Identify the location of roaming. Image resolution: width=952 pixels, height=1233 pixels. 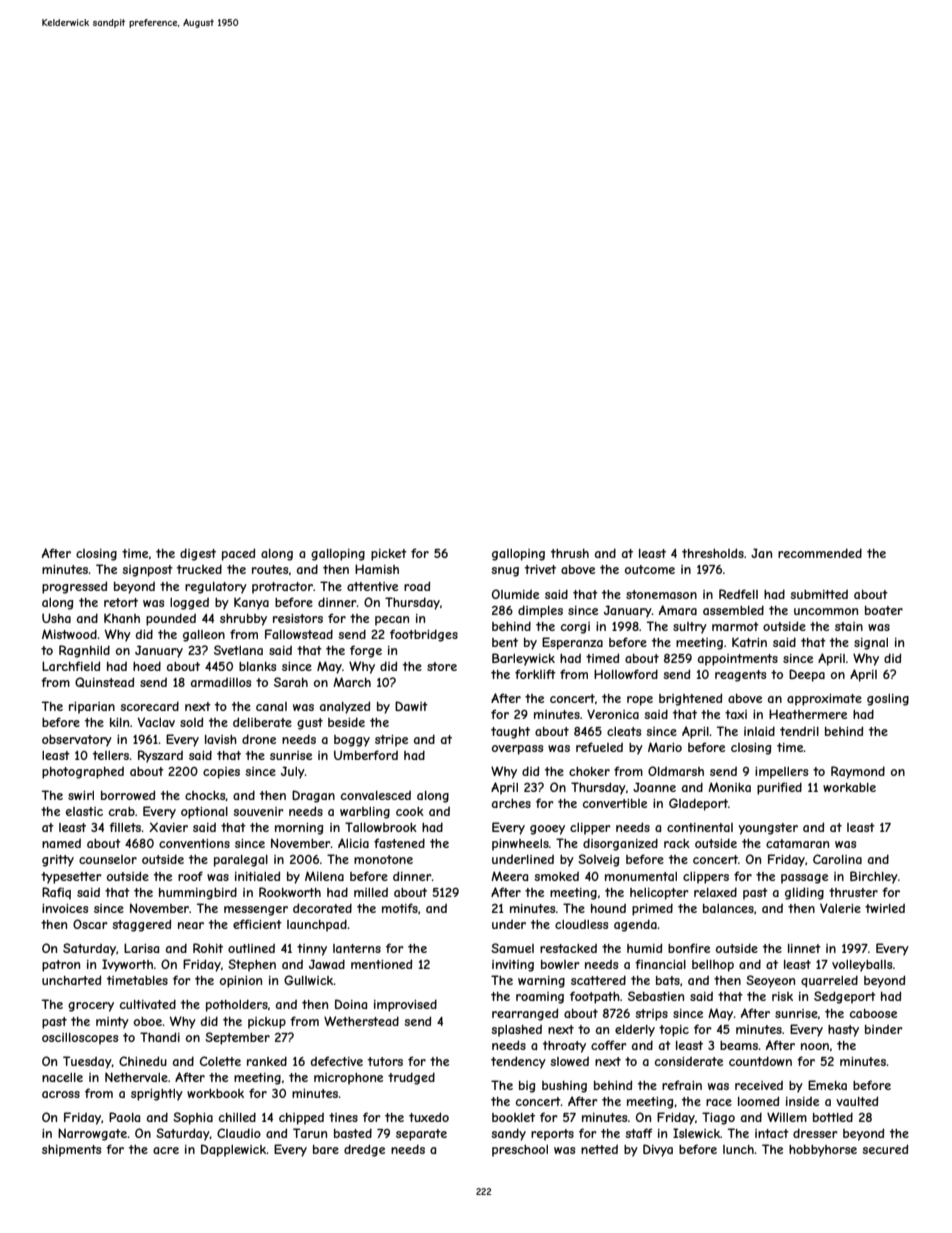
(540, 998).
